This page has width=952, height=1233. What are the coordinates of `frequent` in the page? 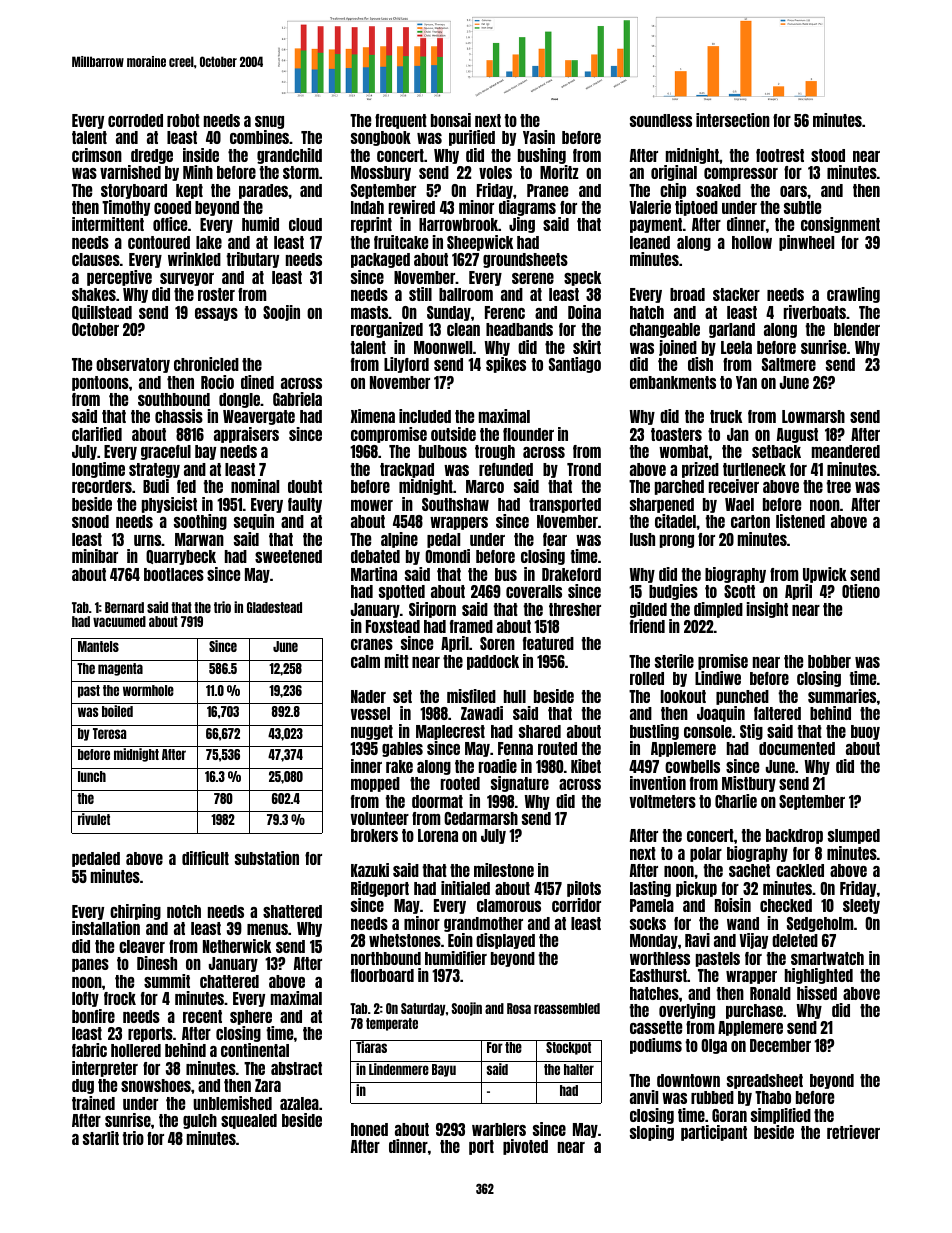 It's located at (401, 121).
